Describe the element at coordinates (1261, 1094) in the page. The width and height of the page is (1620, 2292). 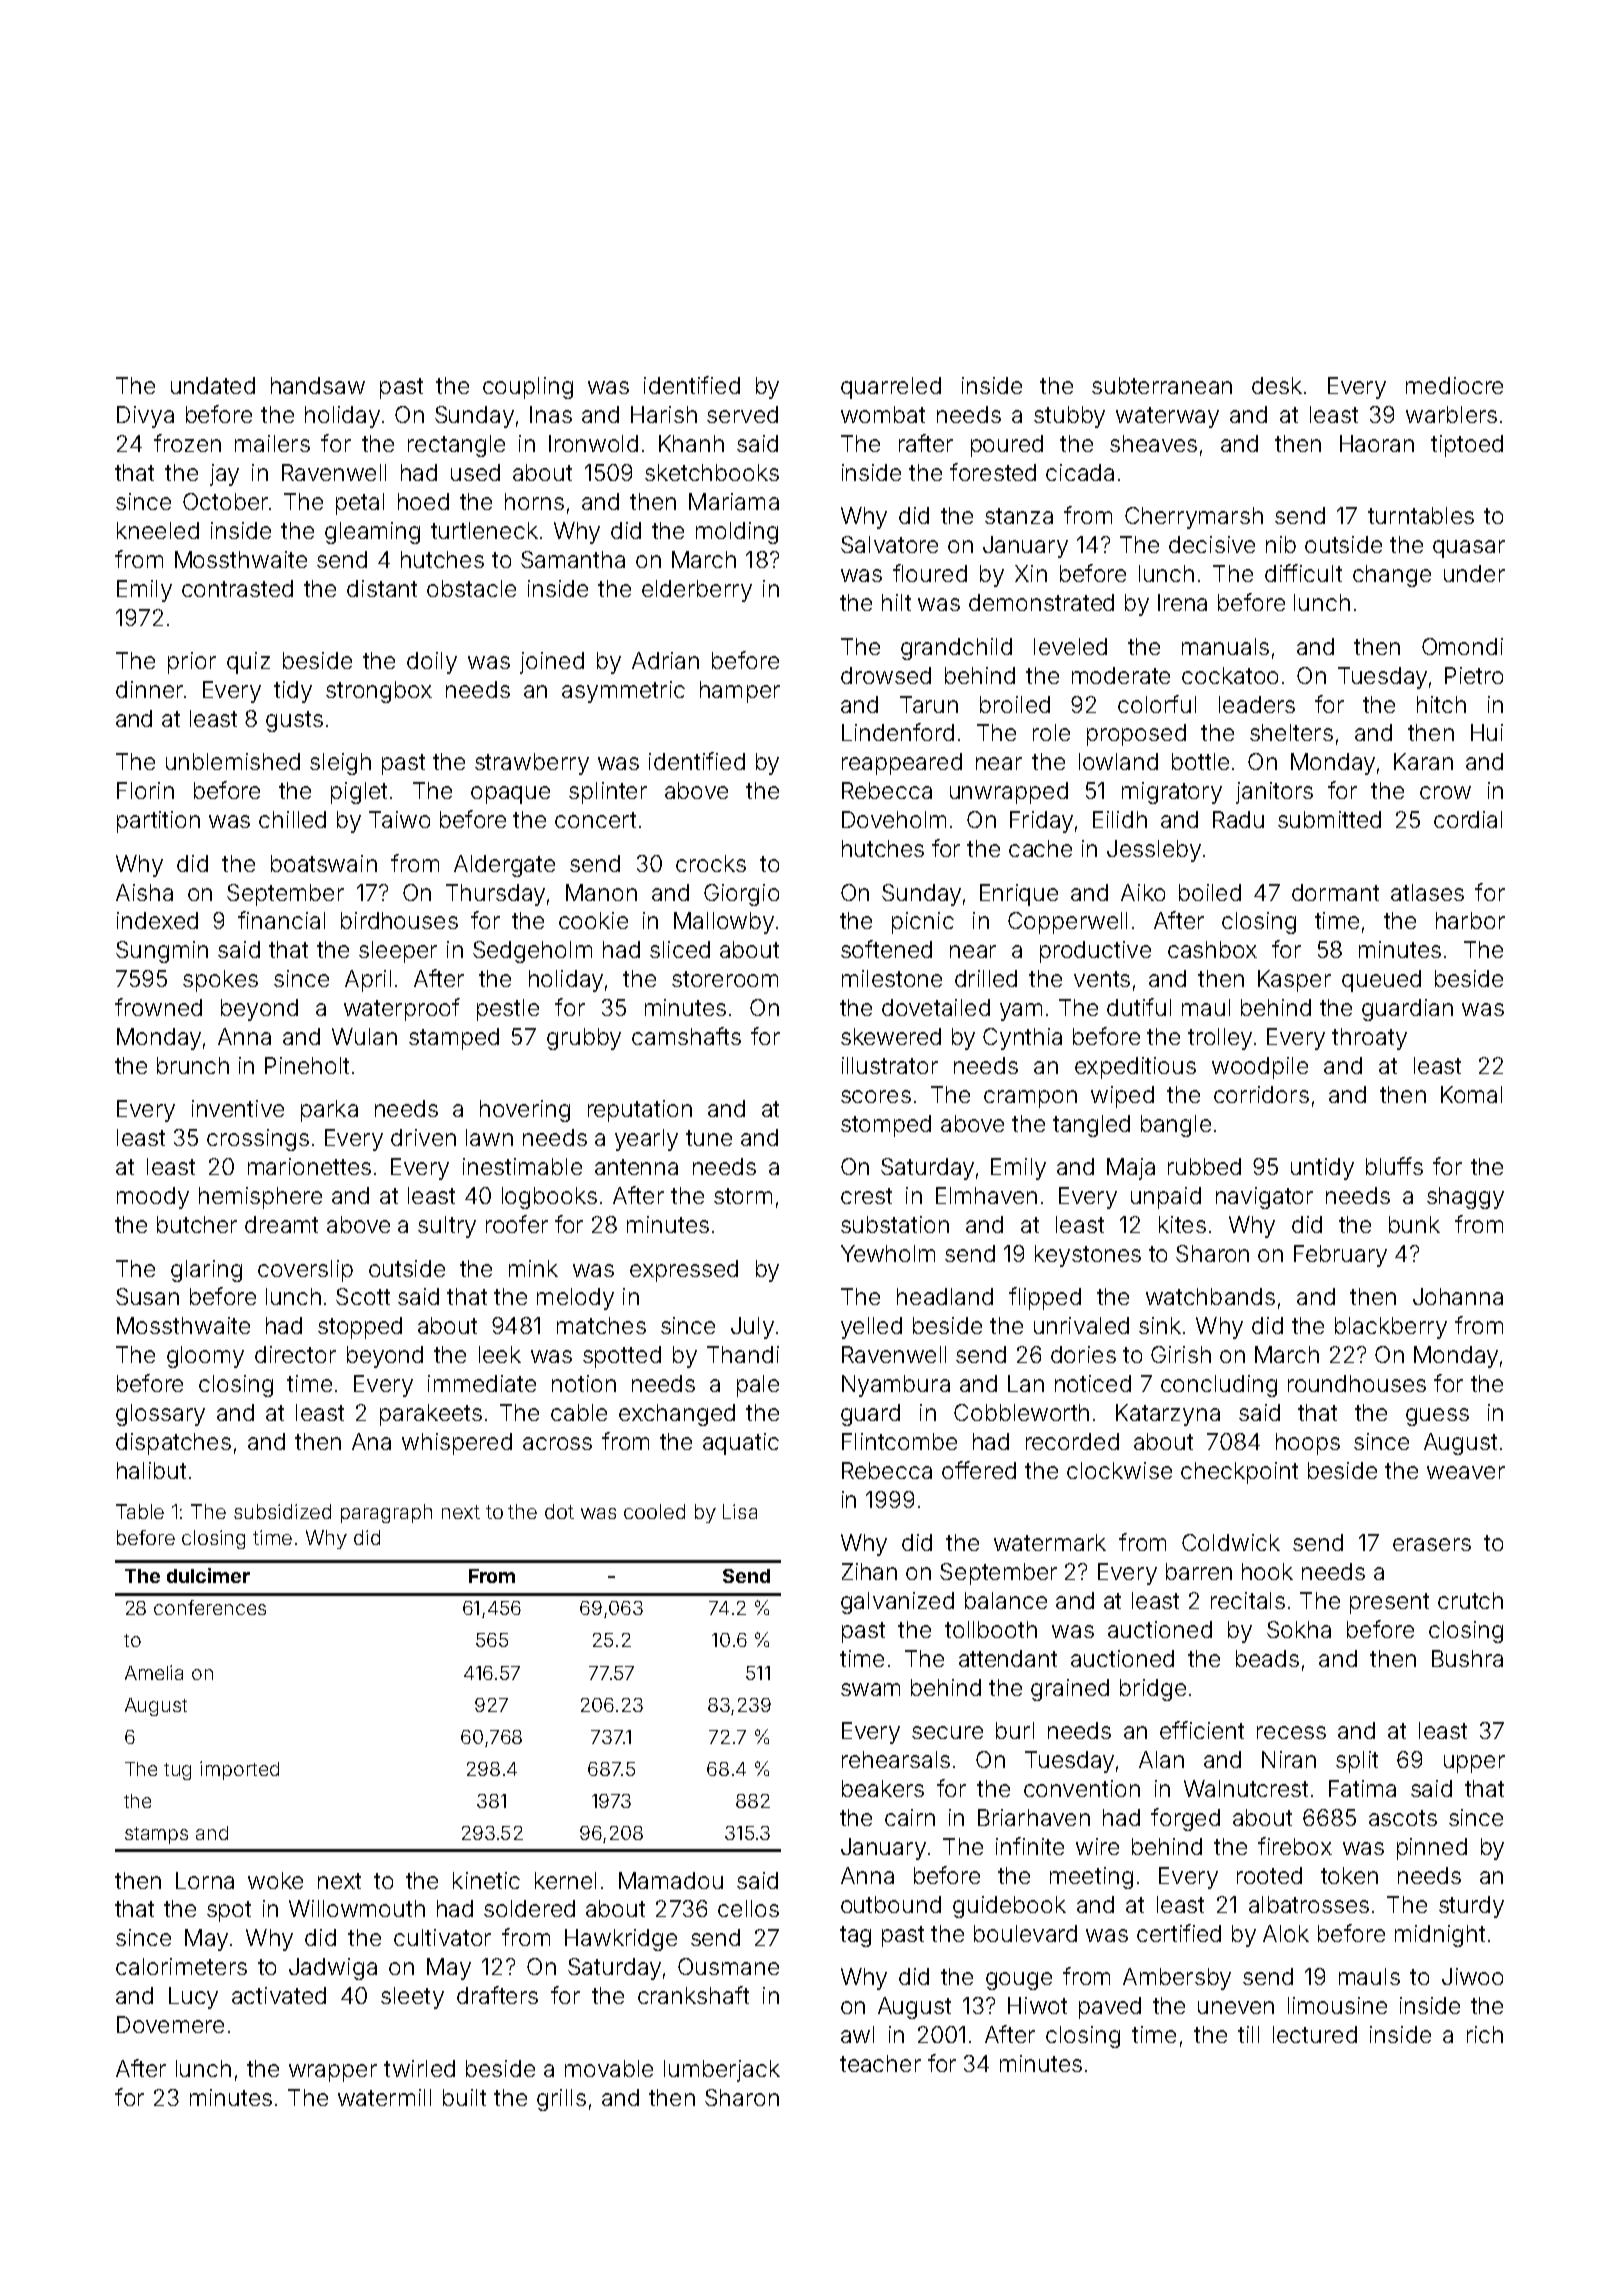
I see `corridors` at that location.
